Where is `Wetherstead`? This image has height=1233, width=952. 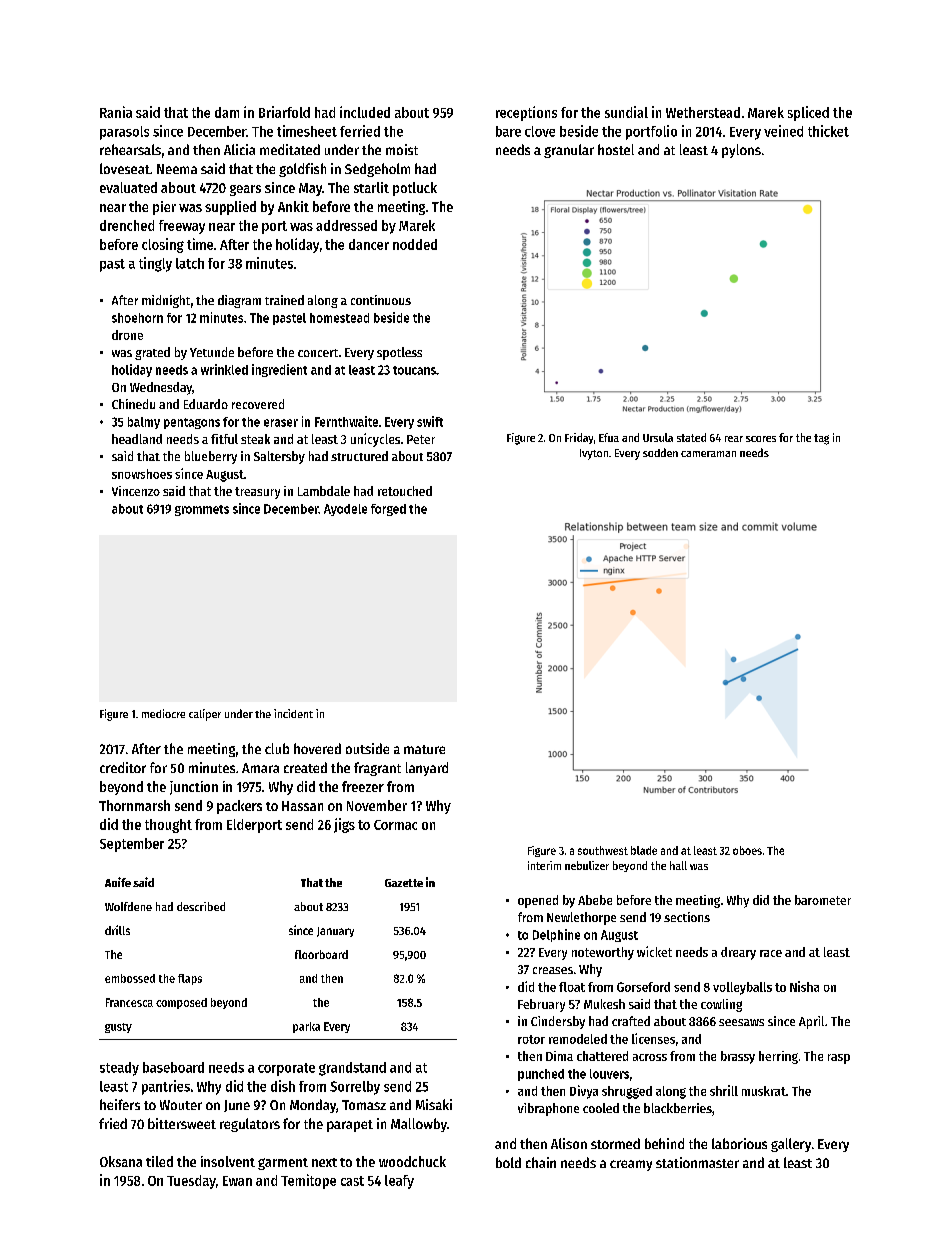
Wetherstead is located at coordinates (703, 112).
